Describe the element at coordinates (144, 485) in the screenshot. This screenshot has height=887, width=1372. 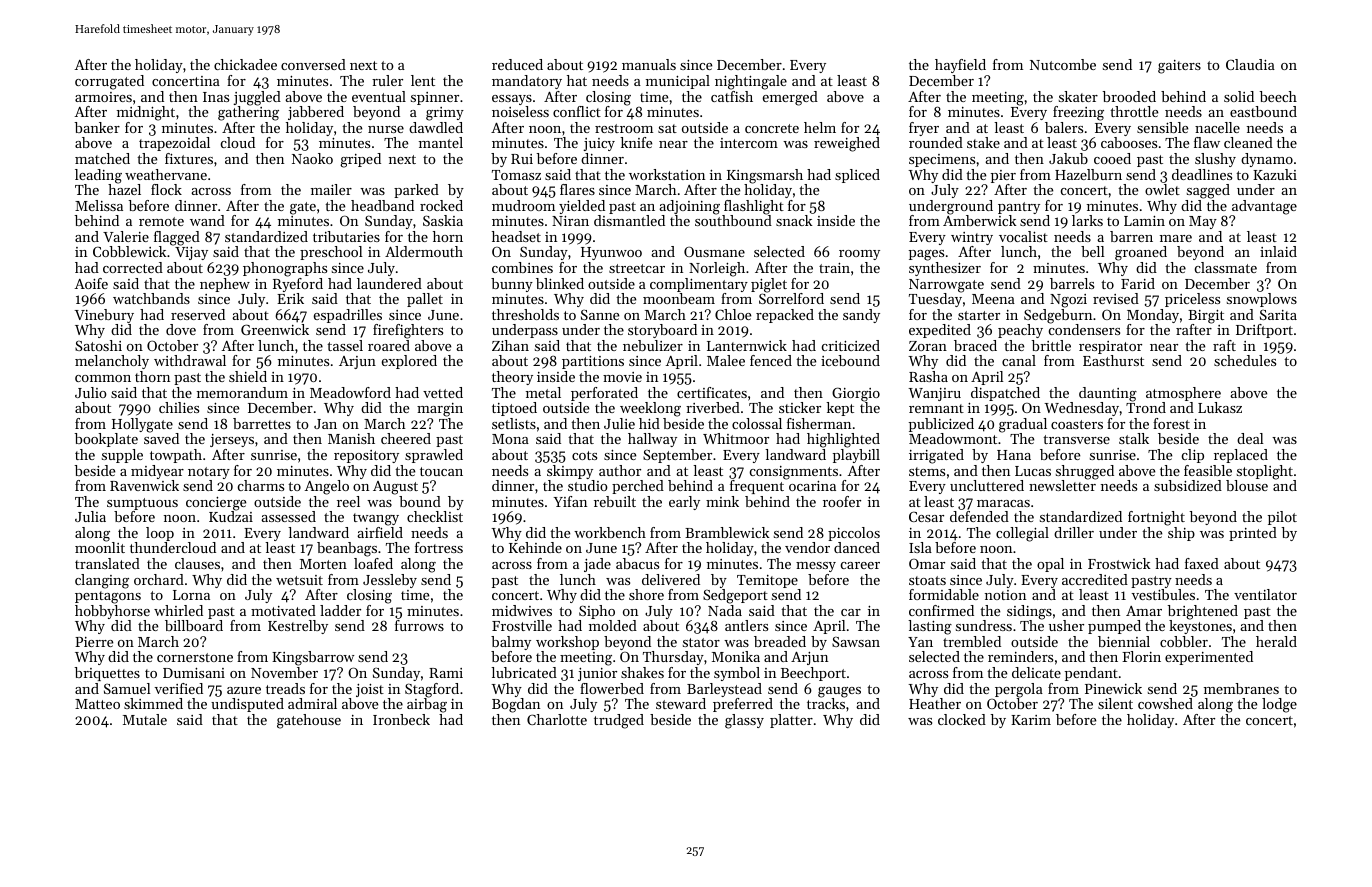
I see `Ravenwick` at that location.
